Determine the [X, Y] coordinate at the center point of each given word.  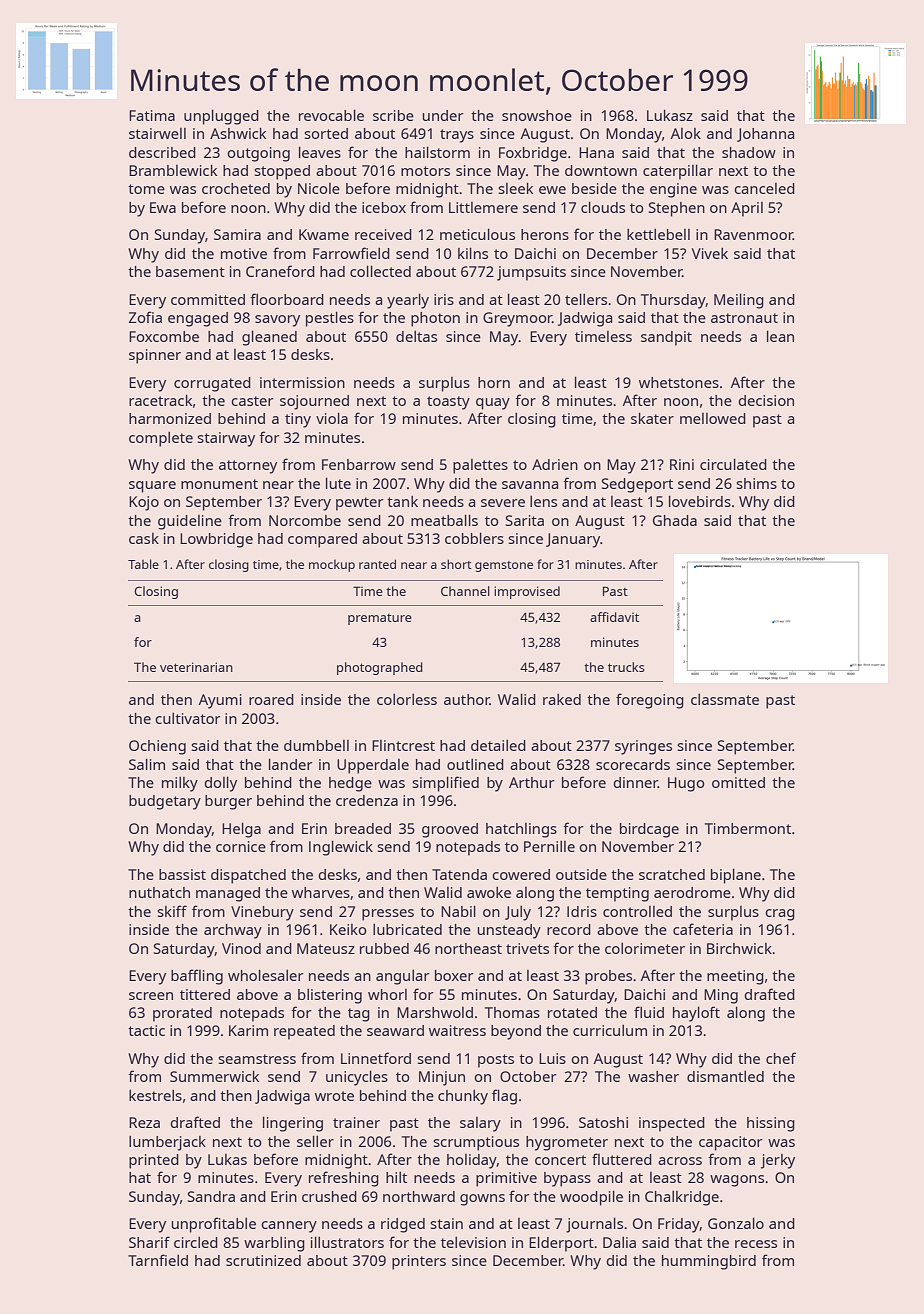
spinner [155, 356]
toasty [448, 403]
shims [756, 483]
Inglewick [341, 848]
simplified [445, 784]
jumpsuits [531, 273]
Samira [237, 234]
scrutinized [263, 1260]
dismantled [725, 1076]
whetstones [679, 382]
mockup [332, 565]
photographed [380, 668]
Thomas [512, 1012]
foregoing [650, 701]
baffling [197, 977]
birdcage [649, 830]
